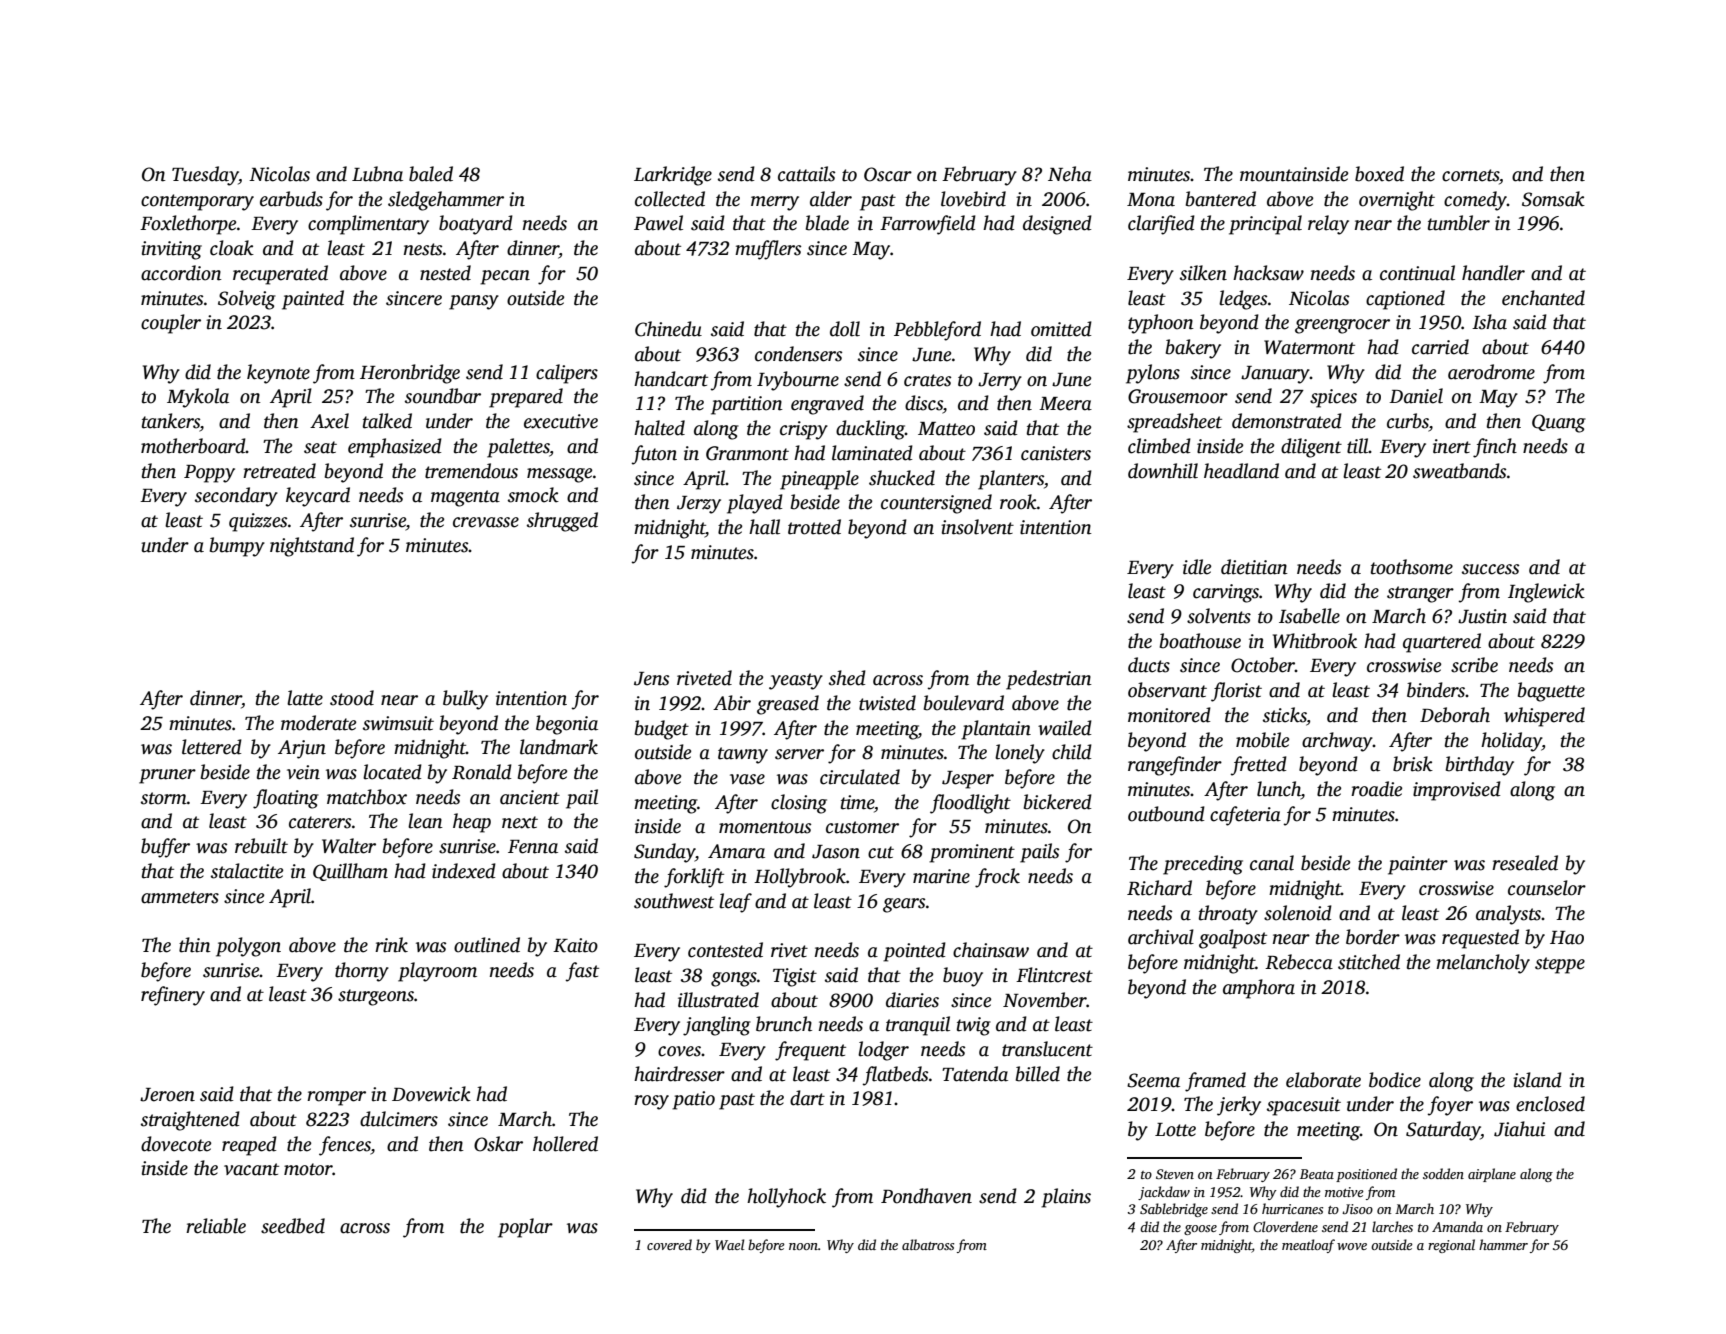 The image size is (1726, 1334). I want to click on gears, so click(904, 905).
